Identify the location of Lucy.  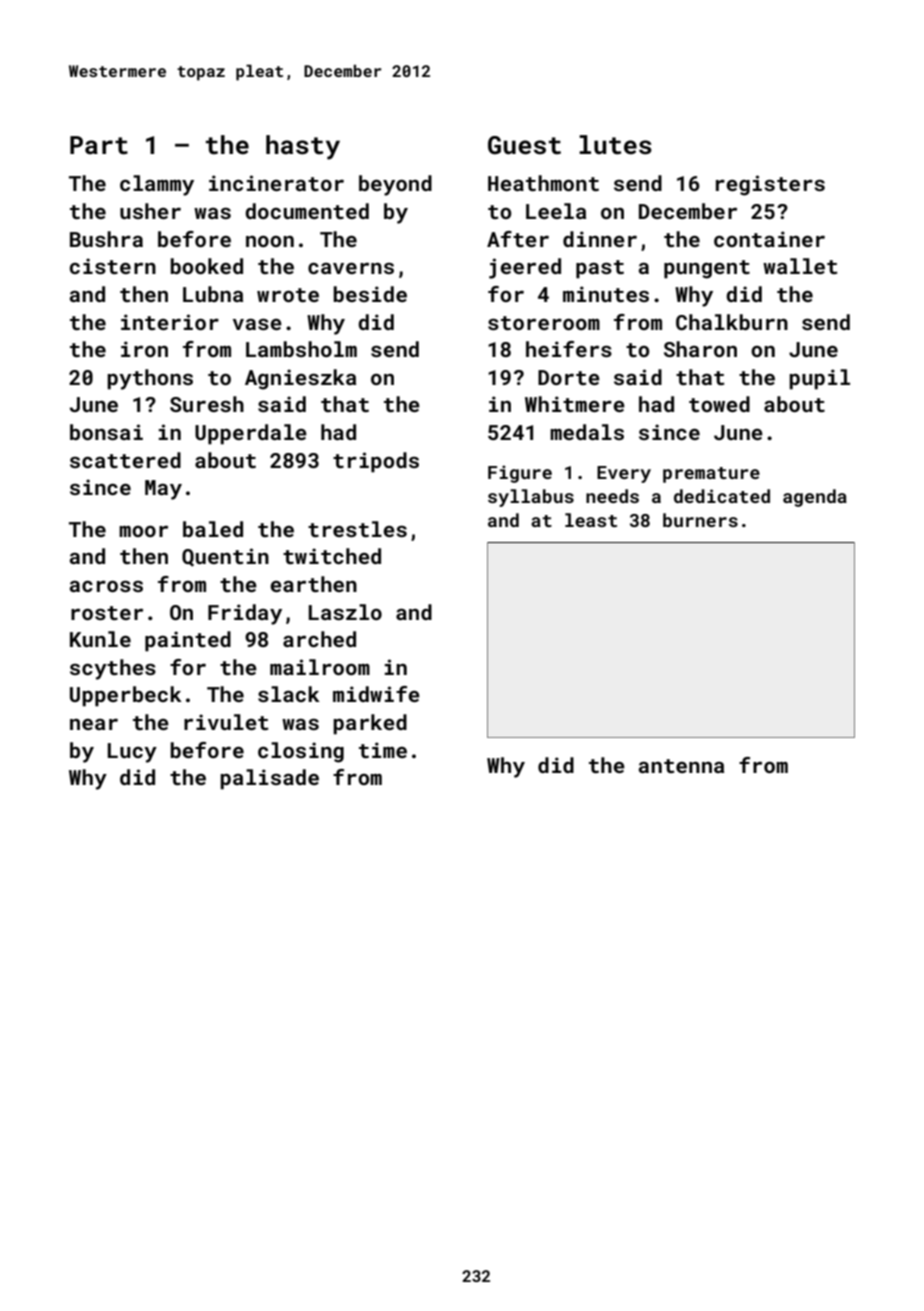
(132, 753).
